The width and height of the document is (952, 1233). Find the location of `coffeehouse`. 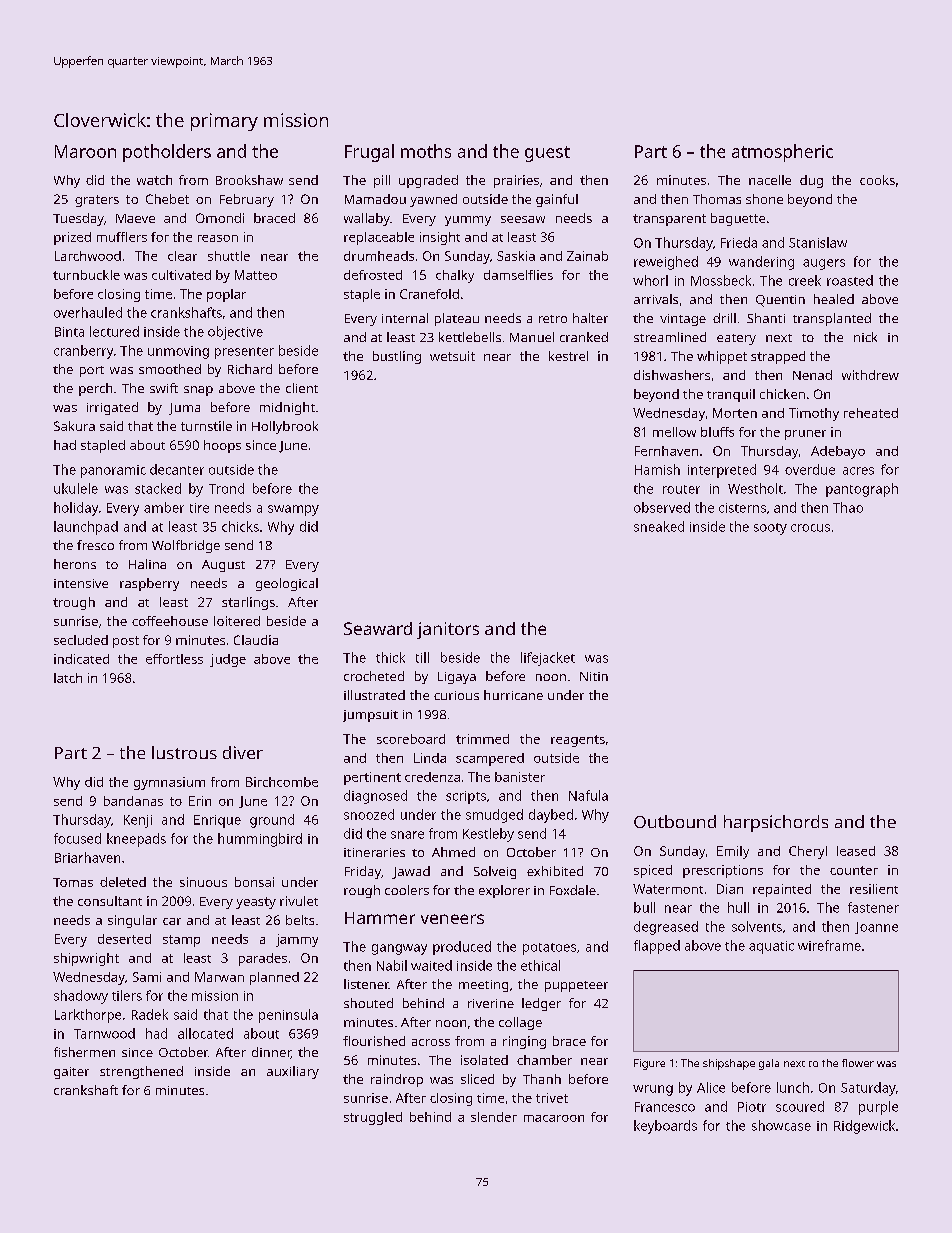

coffeehouse is located at coordinates (170, 621).
